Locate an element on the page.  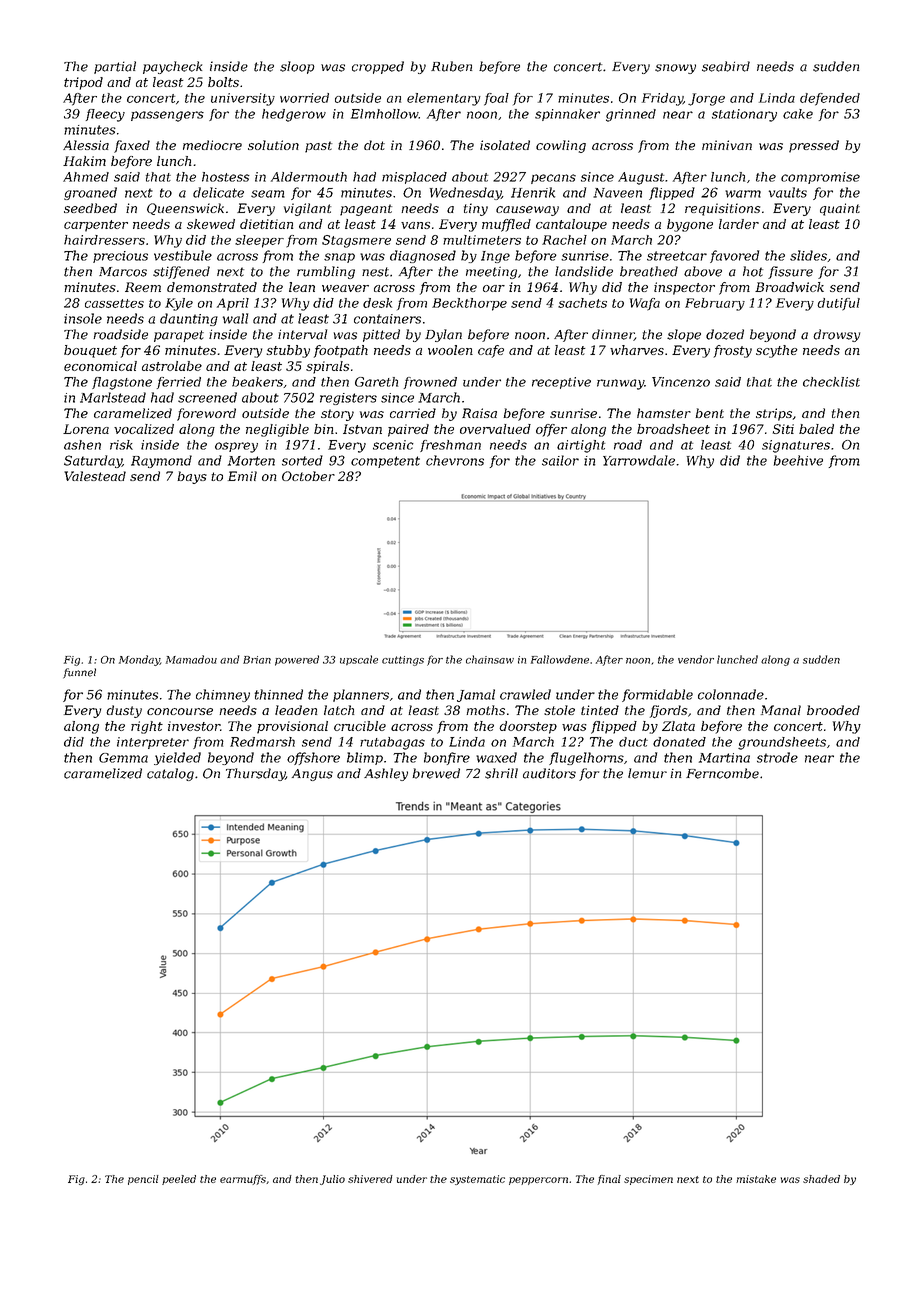
Angus is located at coordinates (312, 775).
